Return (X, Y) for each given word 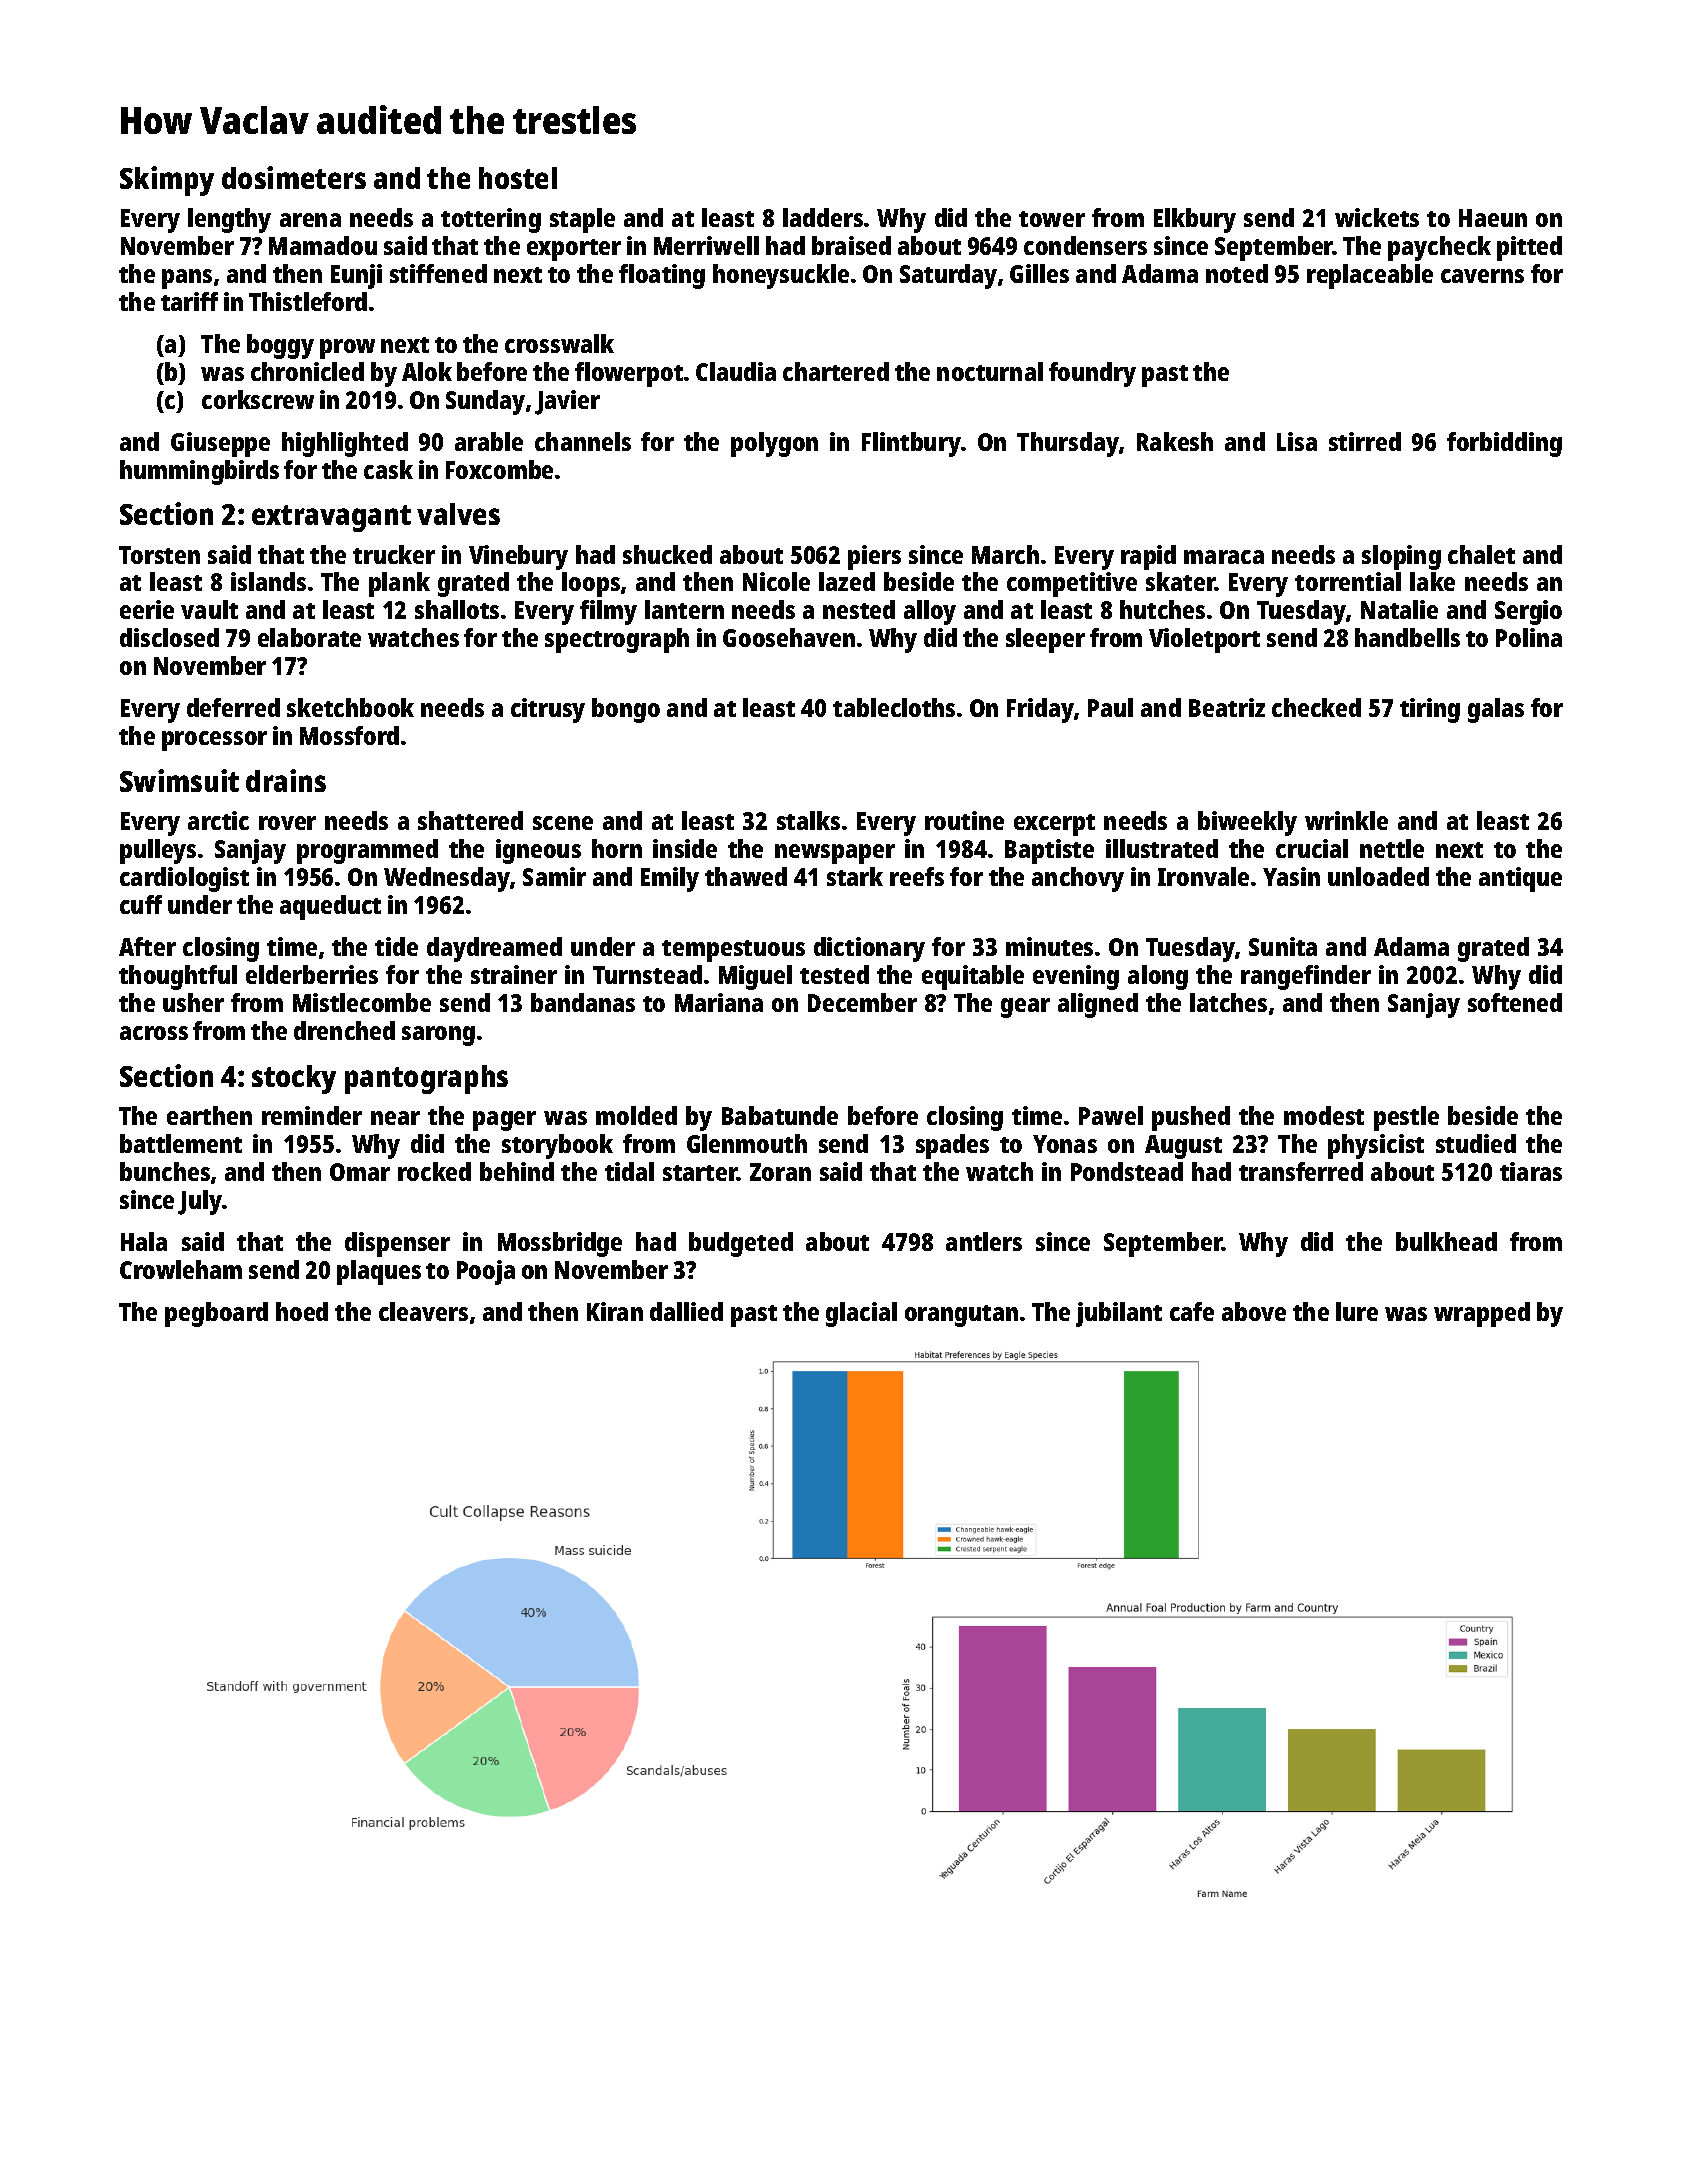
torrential (1348, 581)
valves (458, 514)
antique (1520, 879)
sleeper (1045, 640)
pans (187, 279)
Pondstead (1127, 1171)
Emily (670, 879)
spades (952, 1146)
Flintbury (911, 444)
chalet (1481, 554)
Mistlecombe (362, 1002)
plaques (379, 1272)
